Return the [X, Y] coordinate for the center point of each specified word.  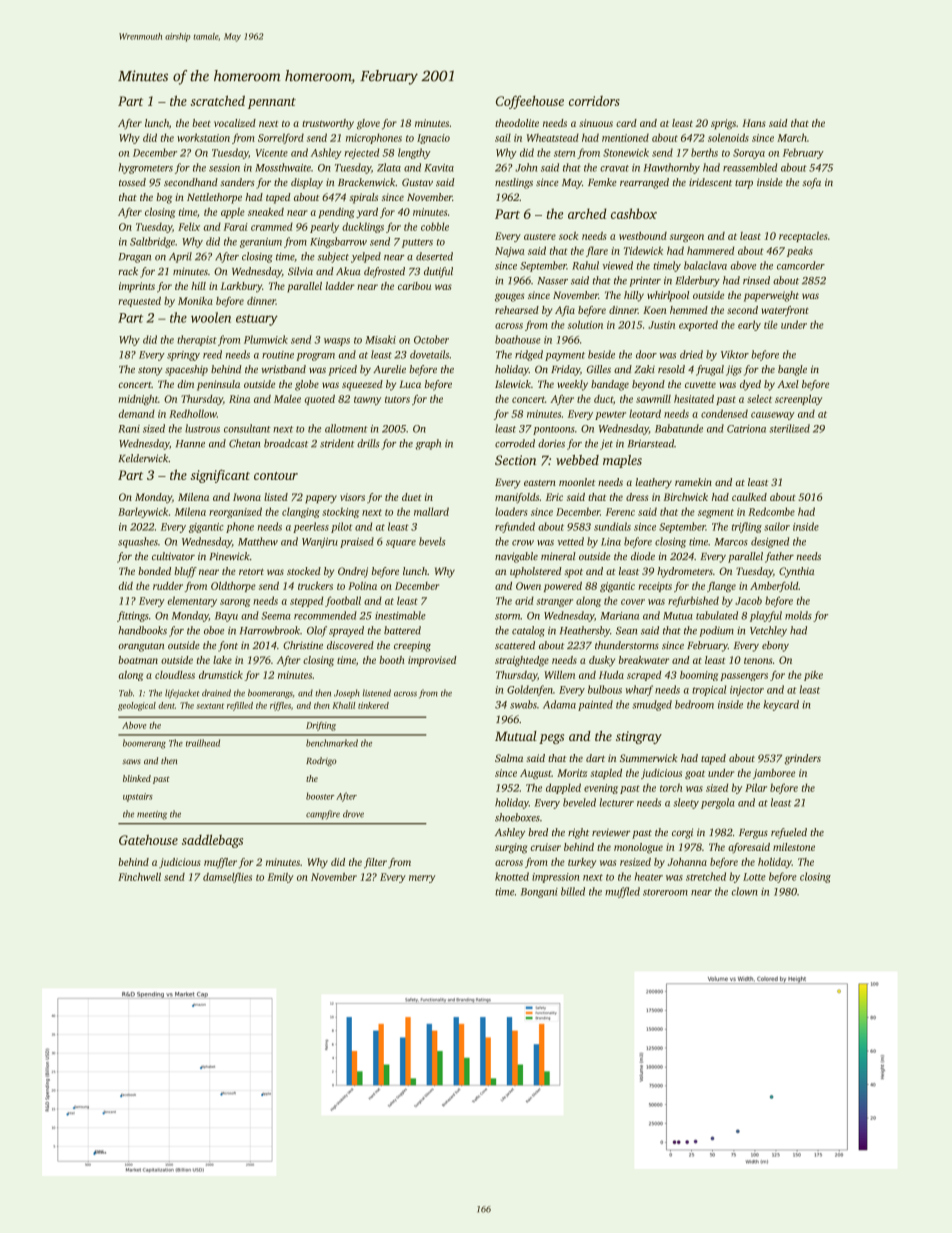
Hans [754, 123]
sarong [235, 603]
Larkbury [241, 287]
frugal [710, 370]
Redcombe [771, 511]
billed [573, 891]
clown [745, 891]
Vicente [272, 153]
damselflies [227, 878]
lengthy [414, 153]
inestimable [400, 615]
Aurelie [389, 369]
